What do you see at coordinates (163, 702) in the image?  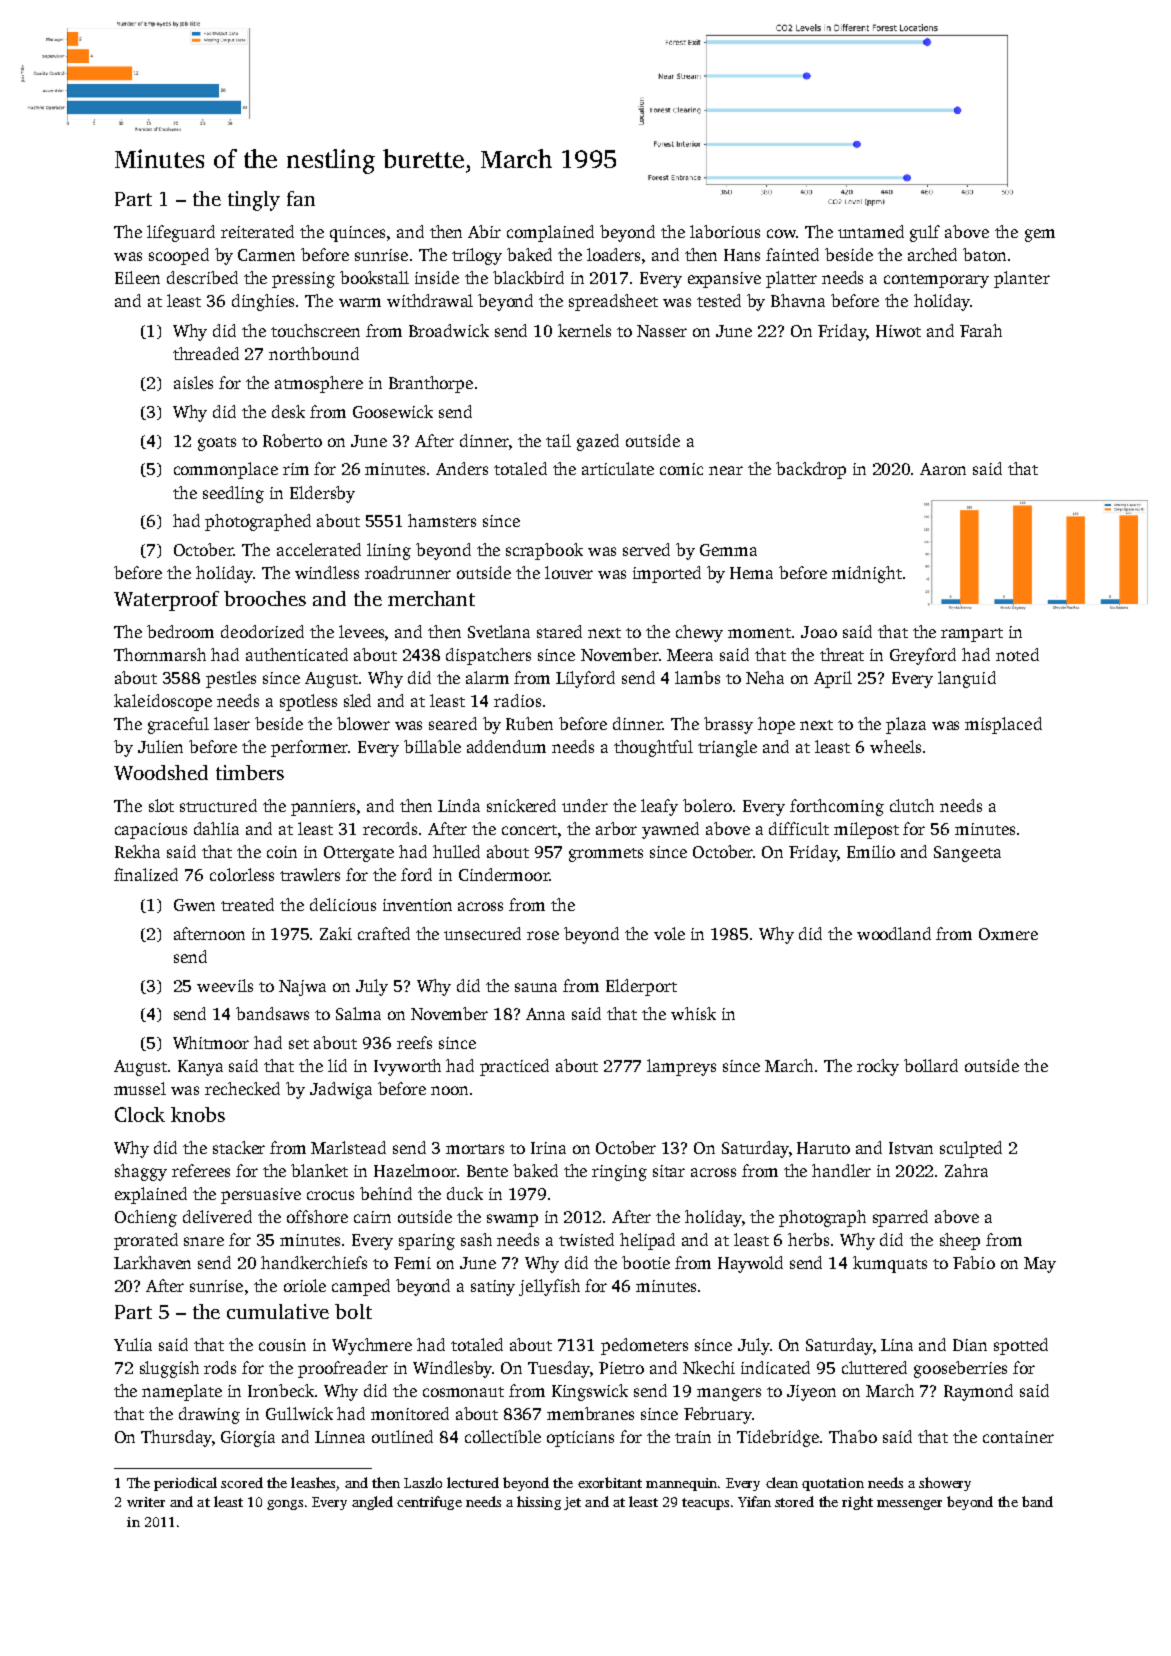 I see `kaleidoscope` at bounding box center [163, 702].
